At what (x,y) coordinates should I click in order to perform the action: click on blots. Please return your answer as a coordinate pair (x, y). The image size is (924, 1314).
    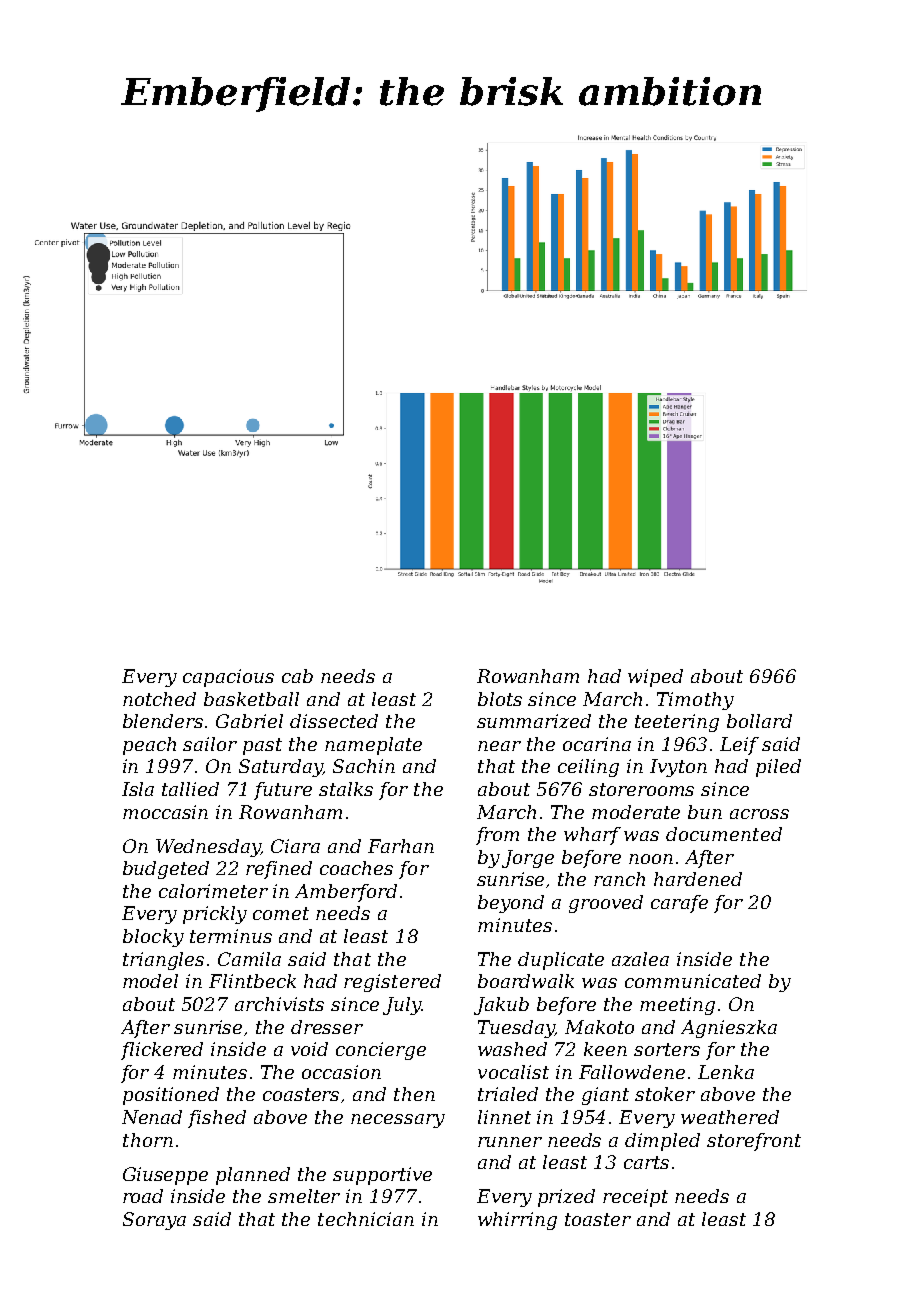
    Looking at the image, I should click on (500, 699).
